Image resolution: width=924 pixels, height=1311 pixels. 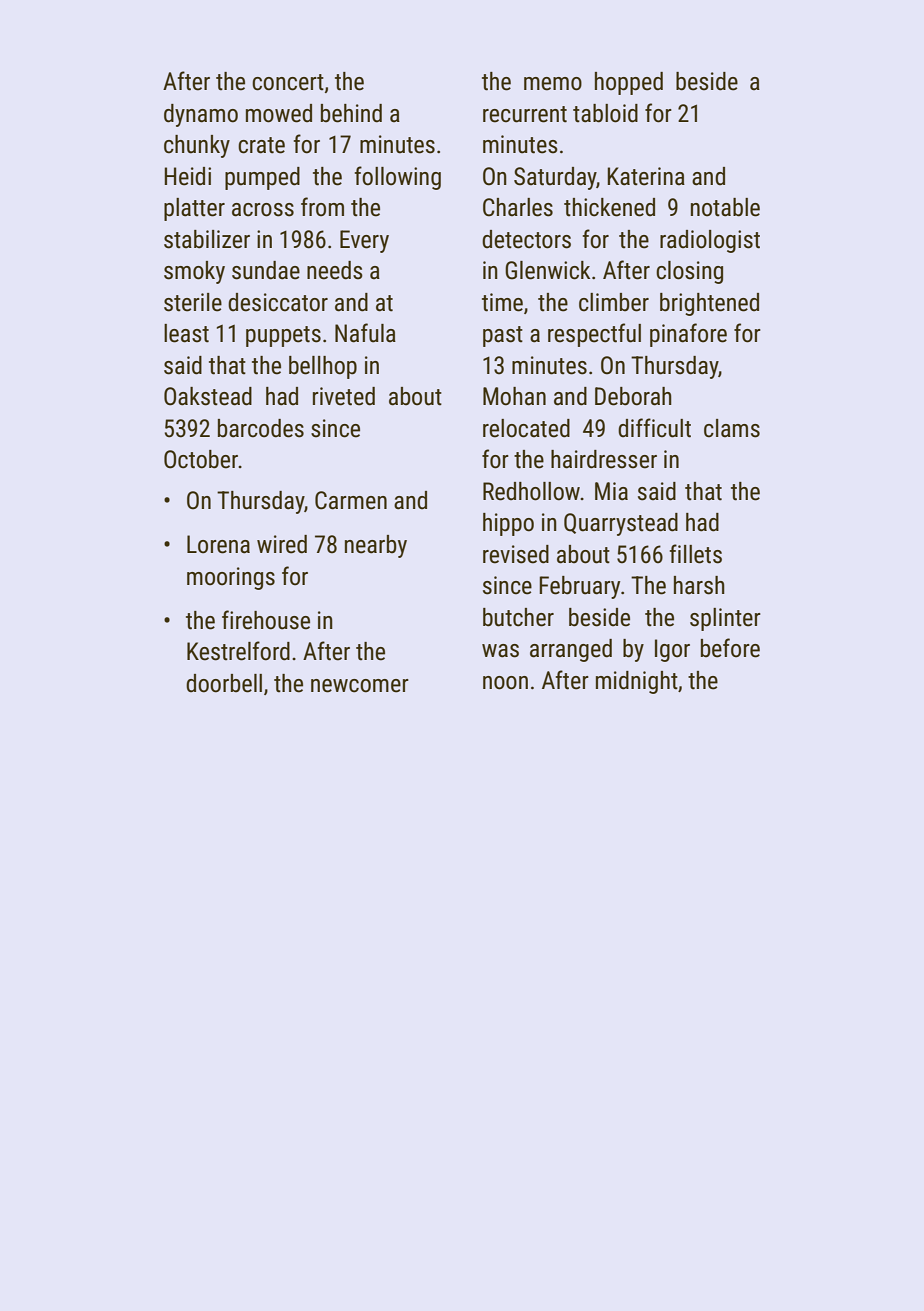 I want to click on detectors, so click(x=526, y=239).
